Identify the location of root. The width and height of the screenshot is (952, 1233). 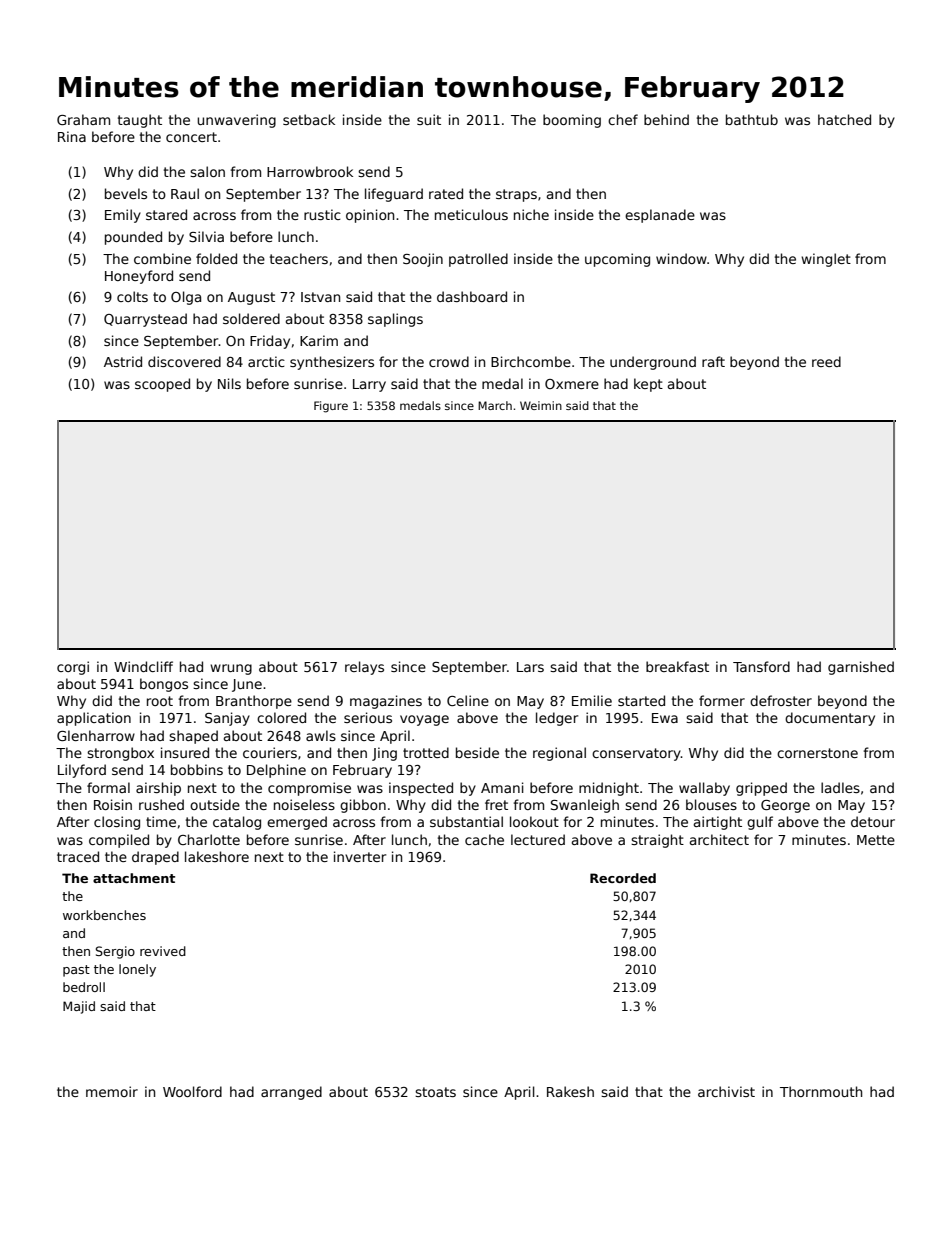
(160, 701).
